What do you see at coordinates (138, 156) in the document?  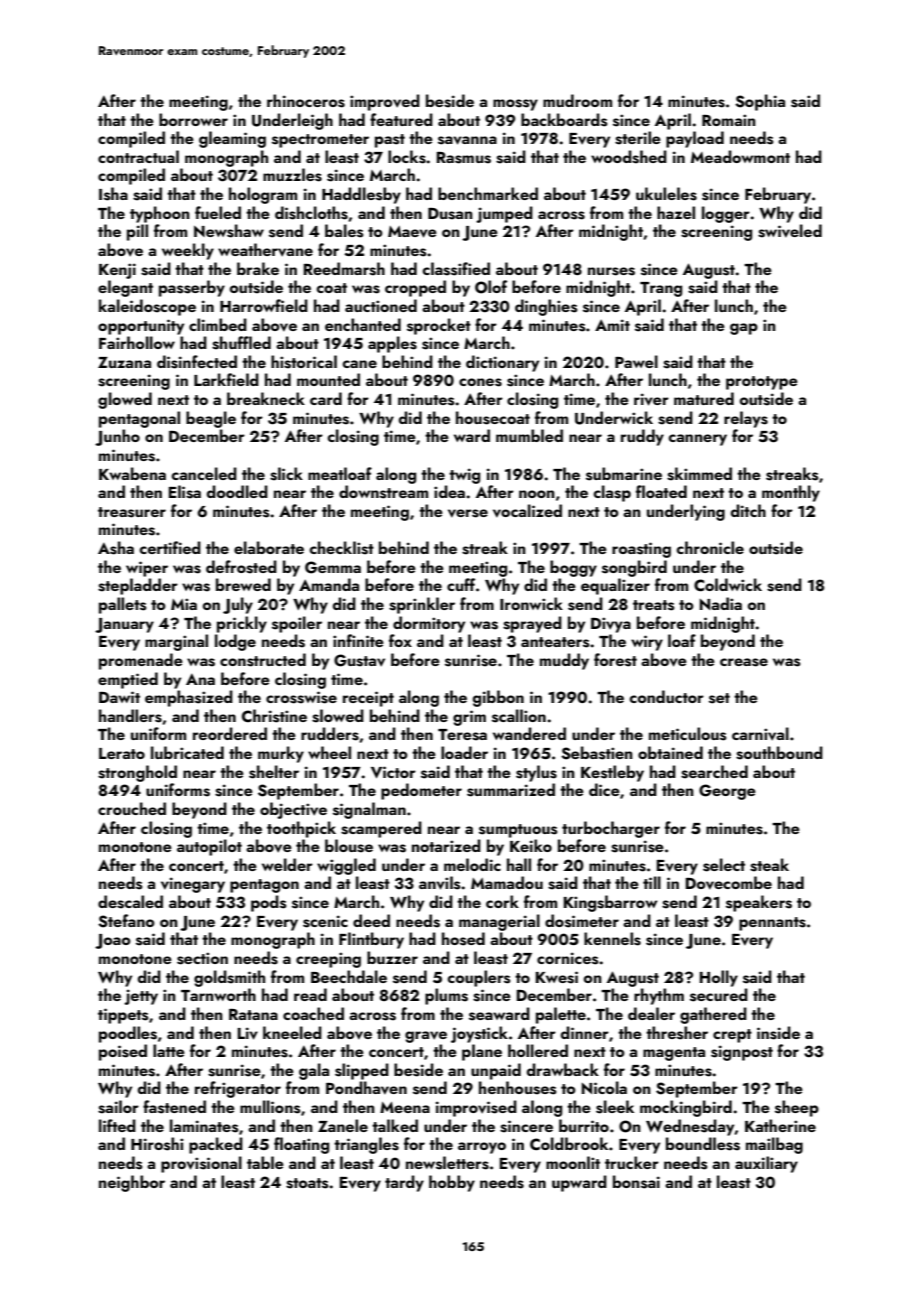 I see `contractual` at bounding box center [138, 156].
